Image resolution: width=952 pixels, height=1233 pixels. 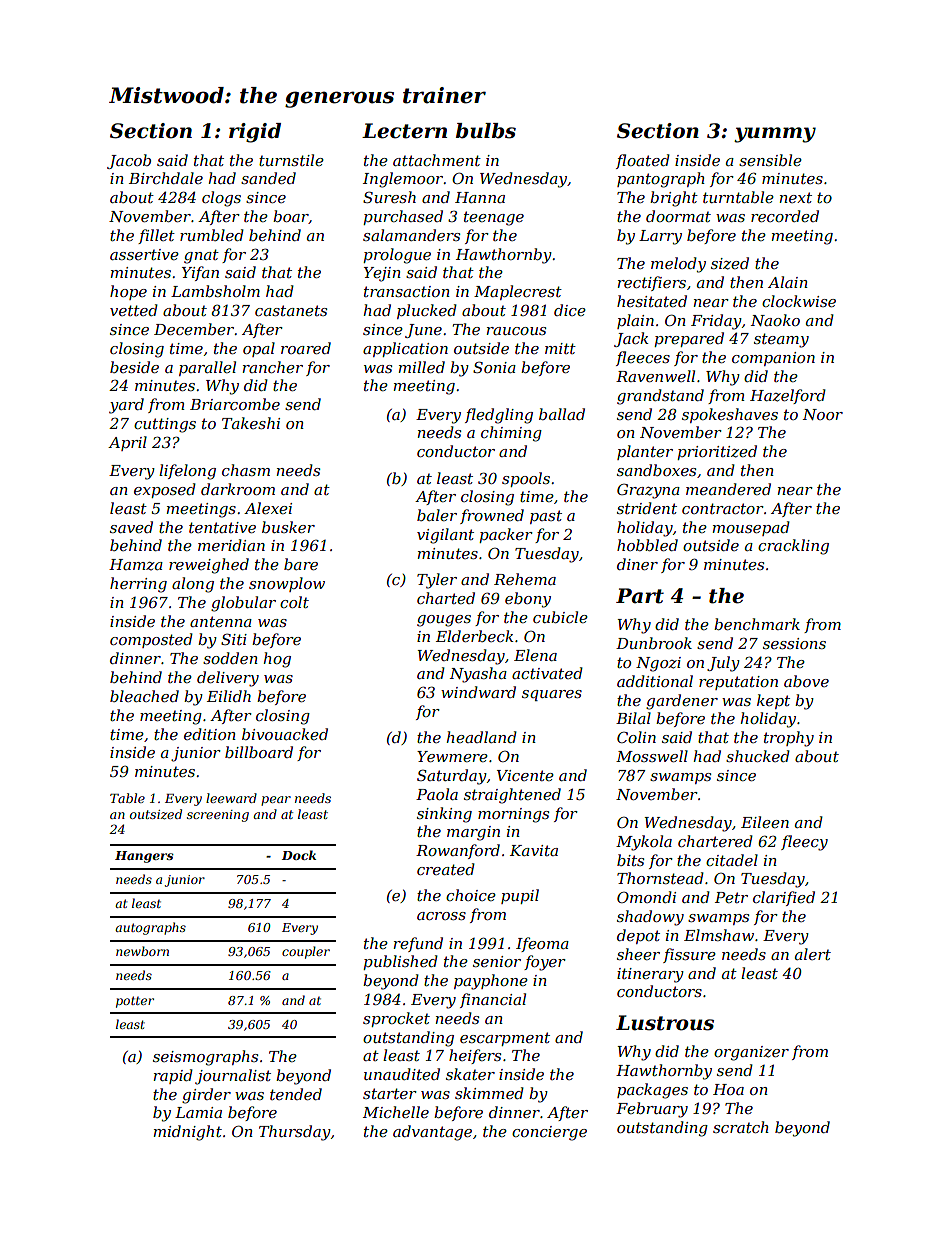 What do you see at coordinates (255, 133) in the screenshot?
I see `rigid` at bounding box center [255, 133].
